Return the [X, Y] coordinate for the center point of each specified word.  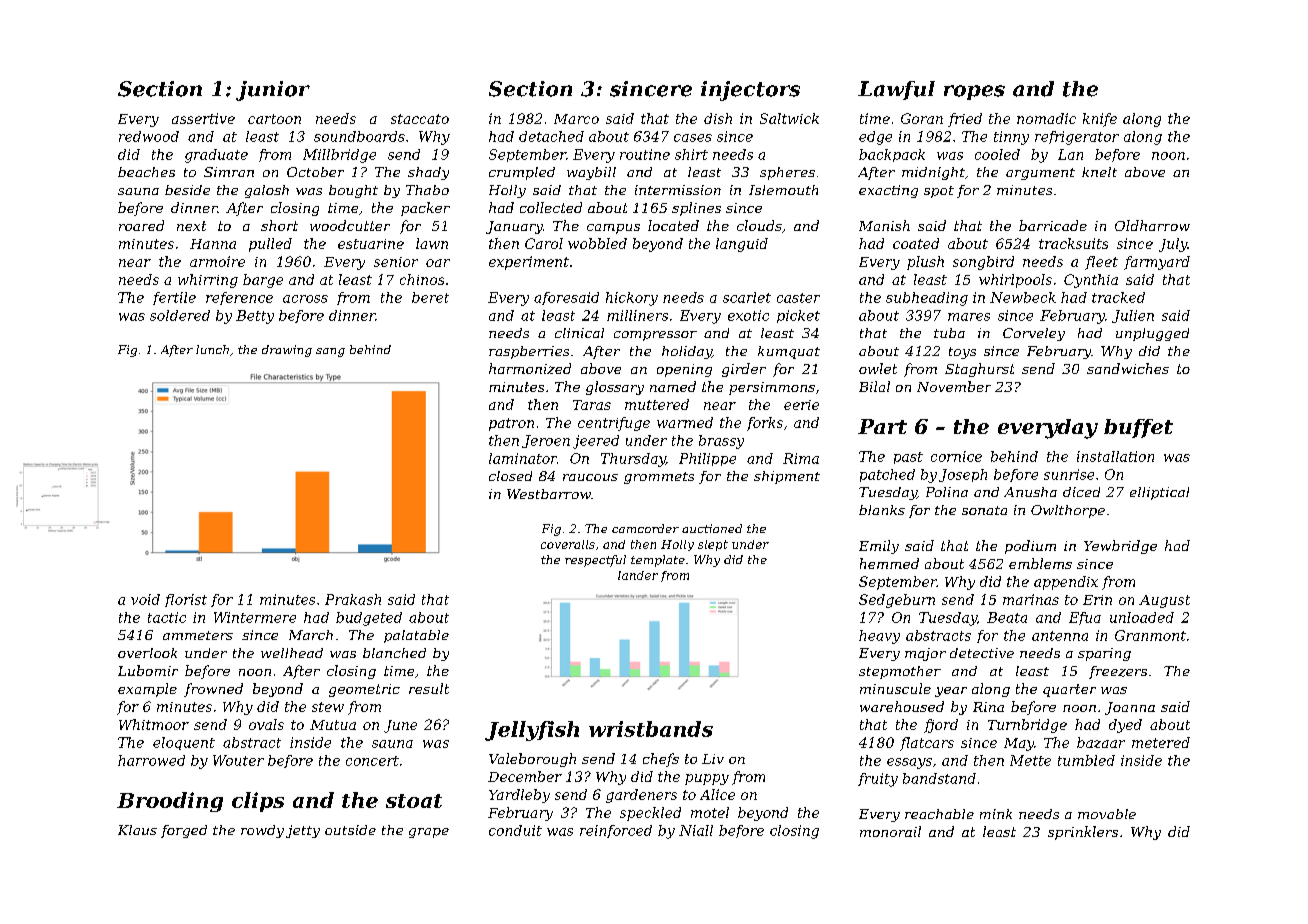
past [908, 458]
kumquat [789, 352]
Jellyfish [532, 731]
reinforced [616, 831]
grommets [659, 478]
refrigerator [1077, 138]
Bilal [874, 386]
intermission [678, 190]
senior [396, 262]
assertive [203, 118]
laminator [523, 458]
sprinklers [1083, 833]
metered [1161, 742]
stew [328, 707]
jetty [303, 831]
